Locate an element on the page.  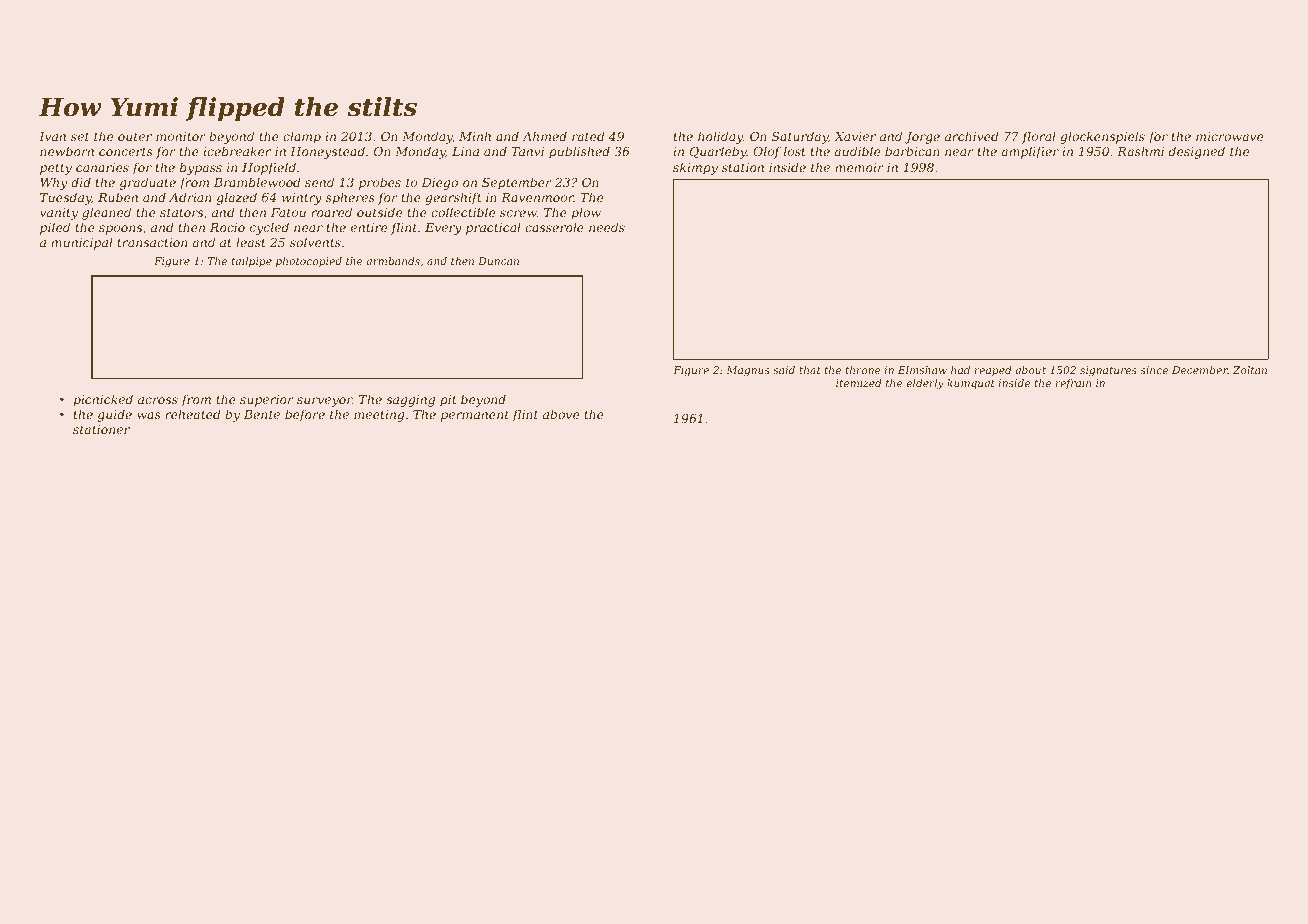
archived is located at coordinates (972, 136).
